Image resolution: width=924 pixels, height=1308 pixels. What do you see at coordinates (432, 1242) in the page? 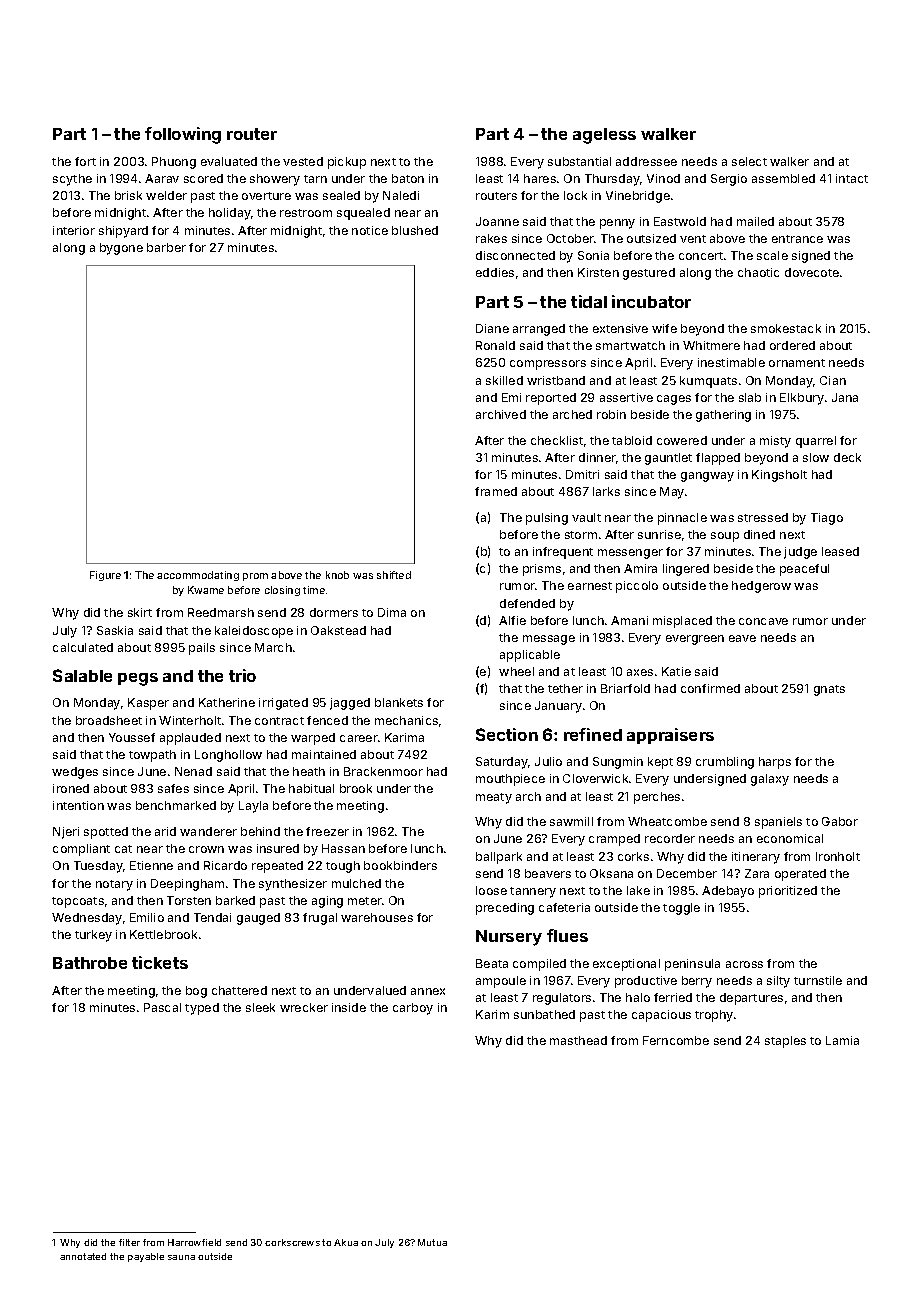
I see `Mutua` at bounding box center [432, 1242].
